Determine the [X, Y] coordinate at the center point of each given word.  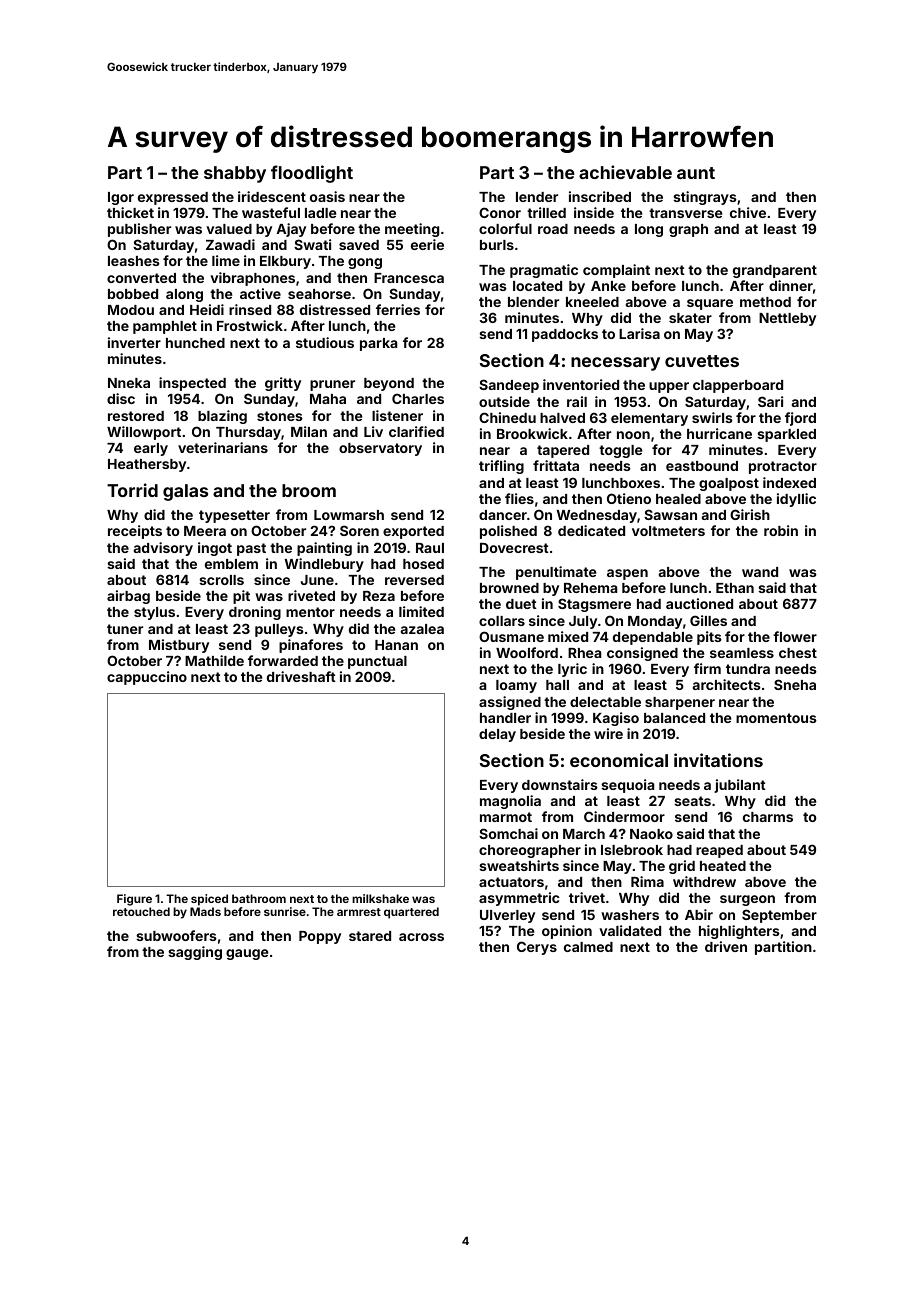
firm [707, 668]
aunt [696, 173]
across [421, 937]
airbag [128, 597]
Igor [121, 198]
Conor [500, 212]
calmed [588, 947]
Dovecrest [514, 547]
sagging [195, 953]
